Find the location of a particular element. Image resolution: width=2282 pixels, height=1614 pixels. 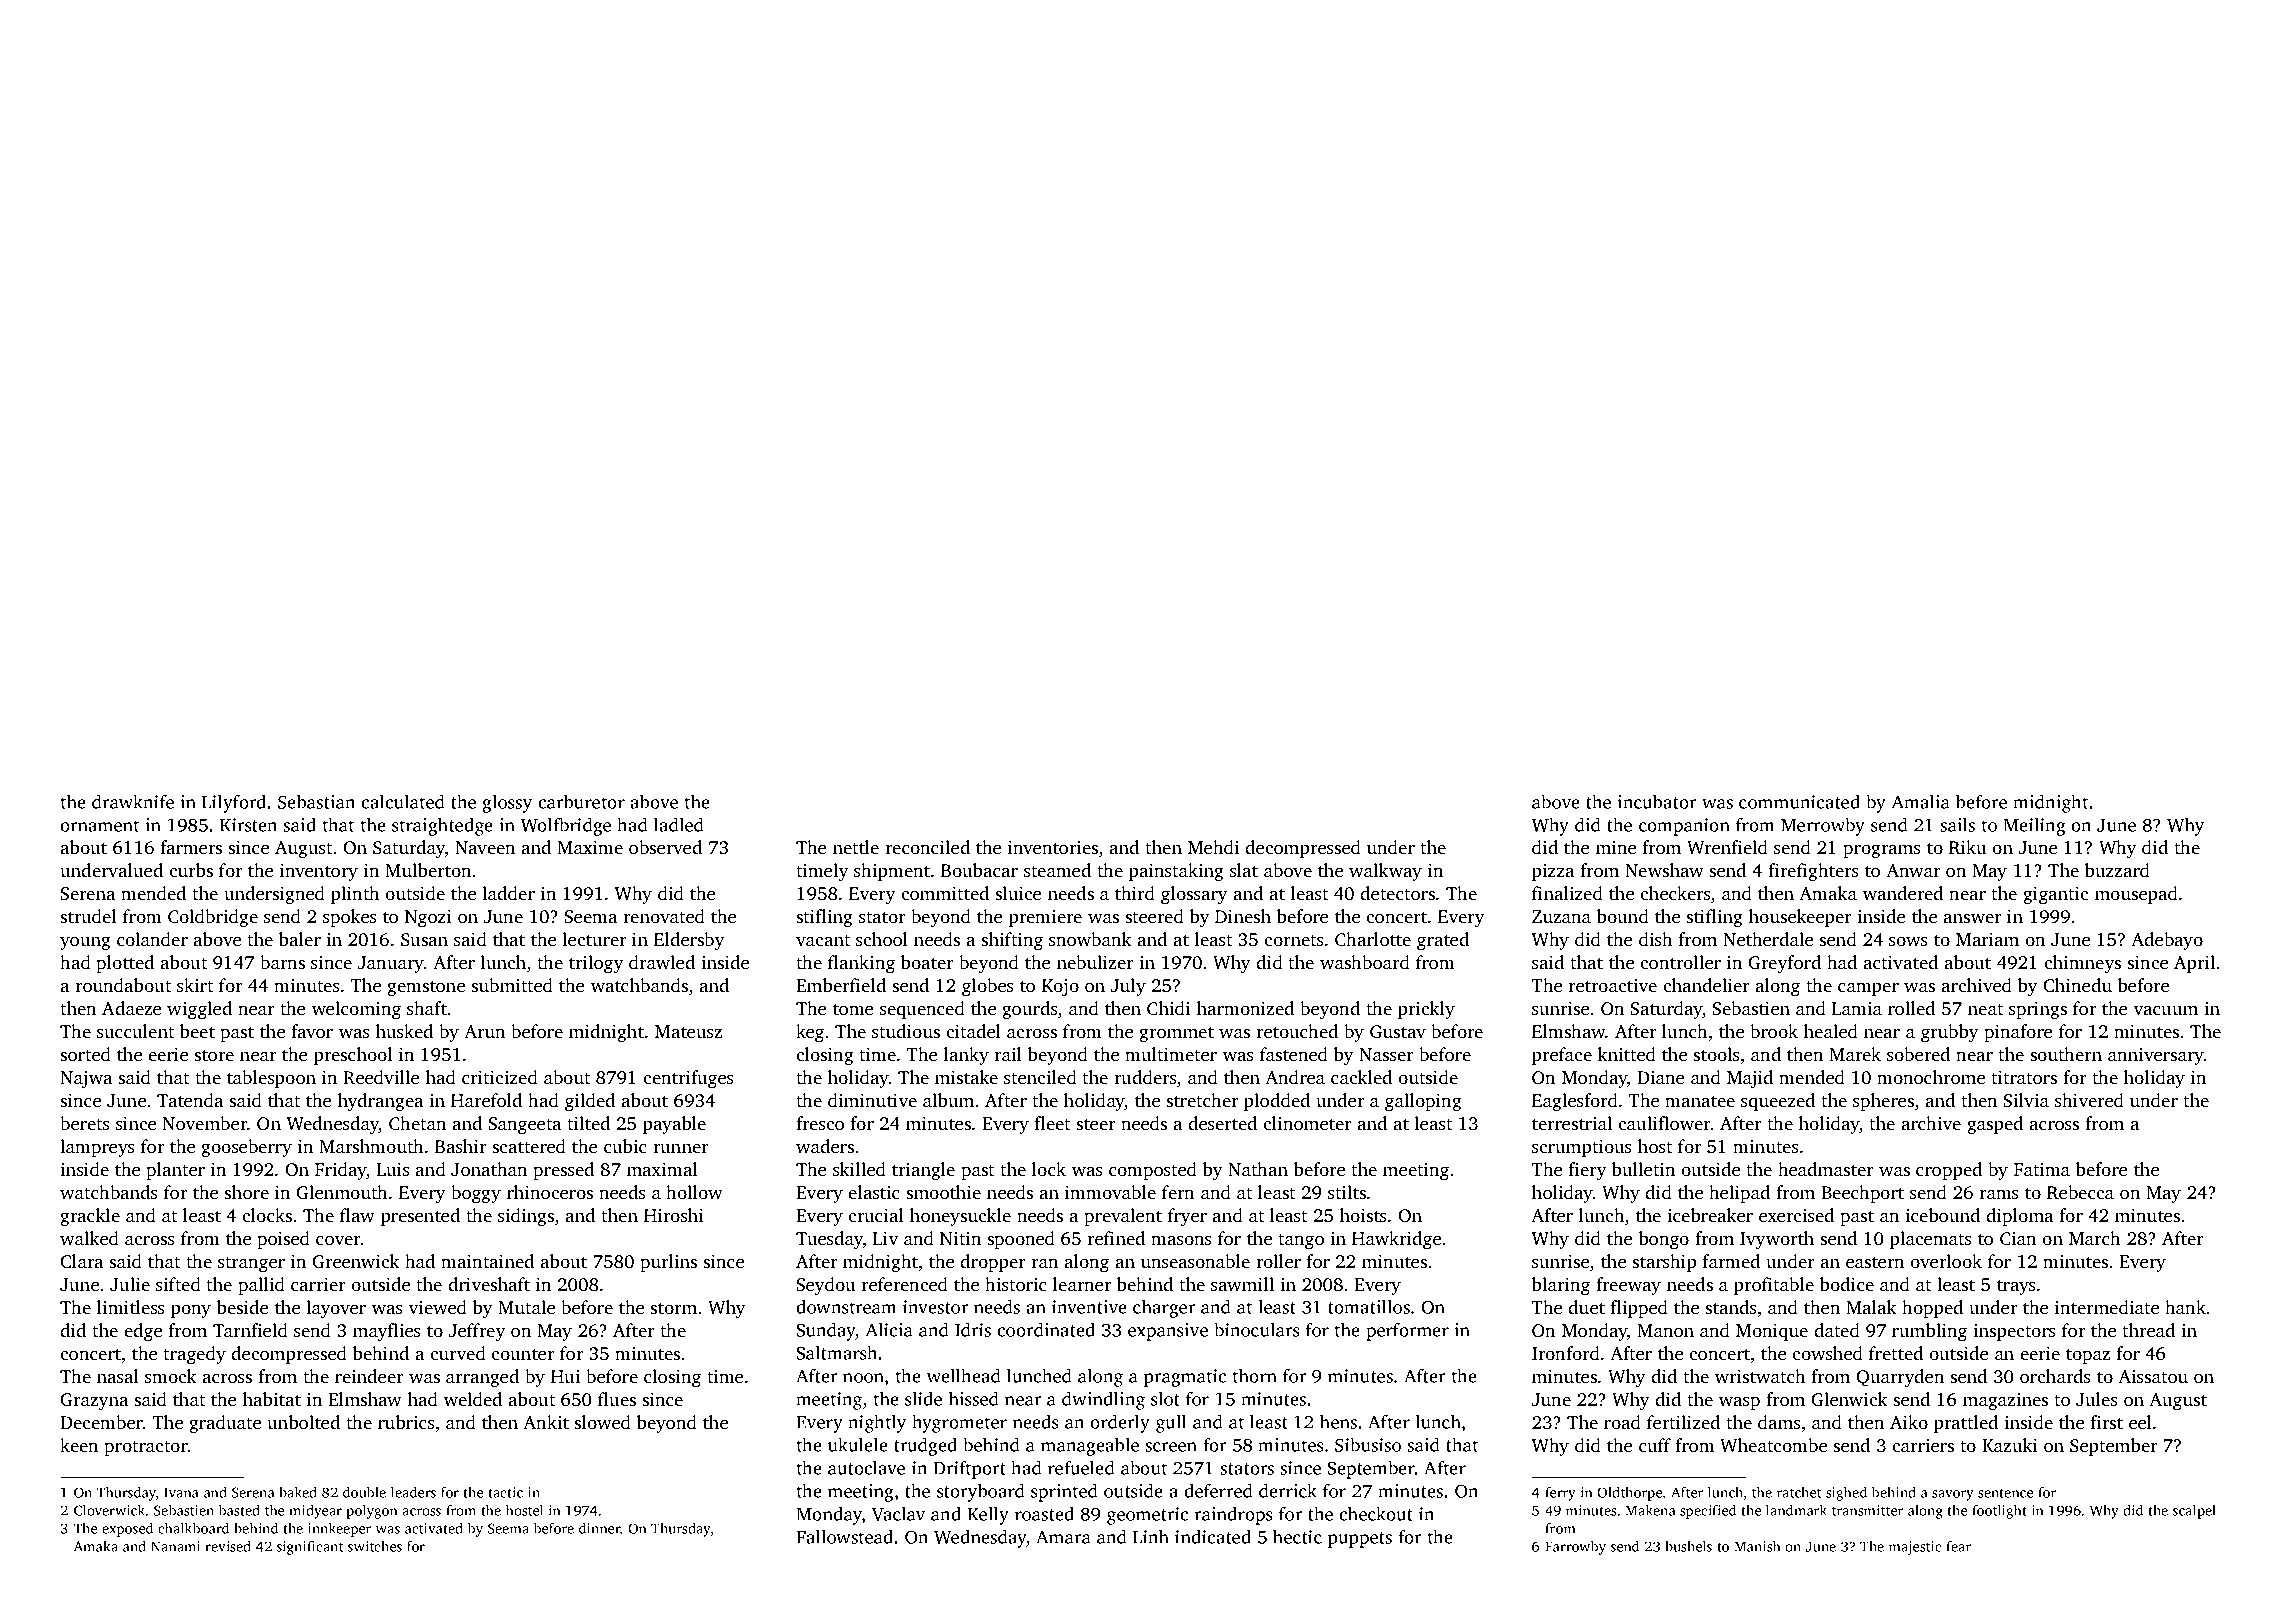

learner is located at coordinates (1082, 1284).
